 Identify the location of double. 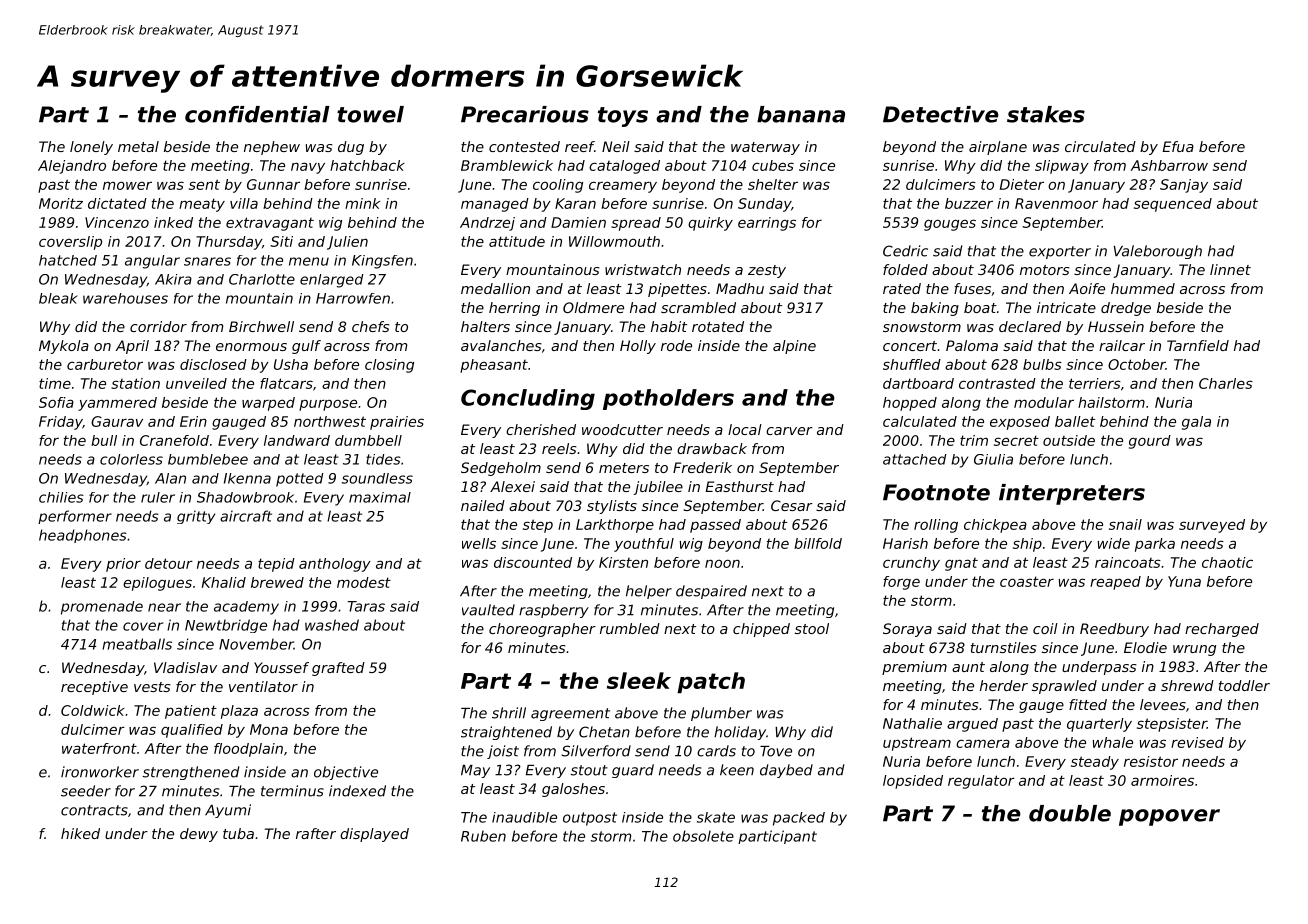
(1070, 813).
